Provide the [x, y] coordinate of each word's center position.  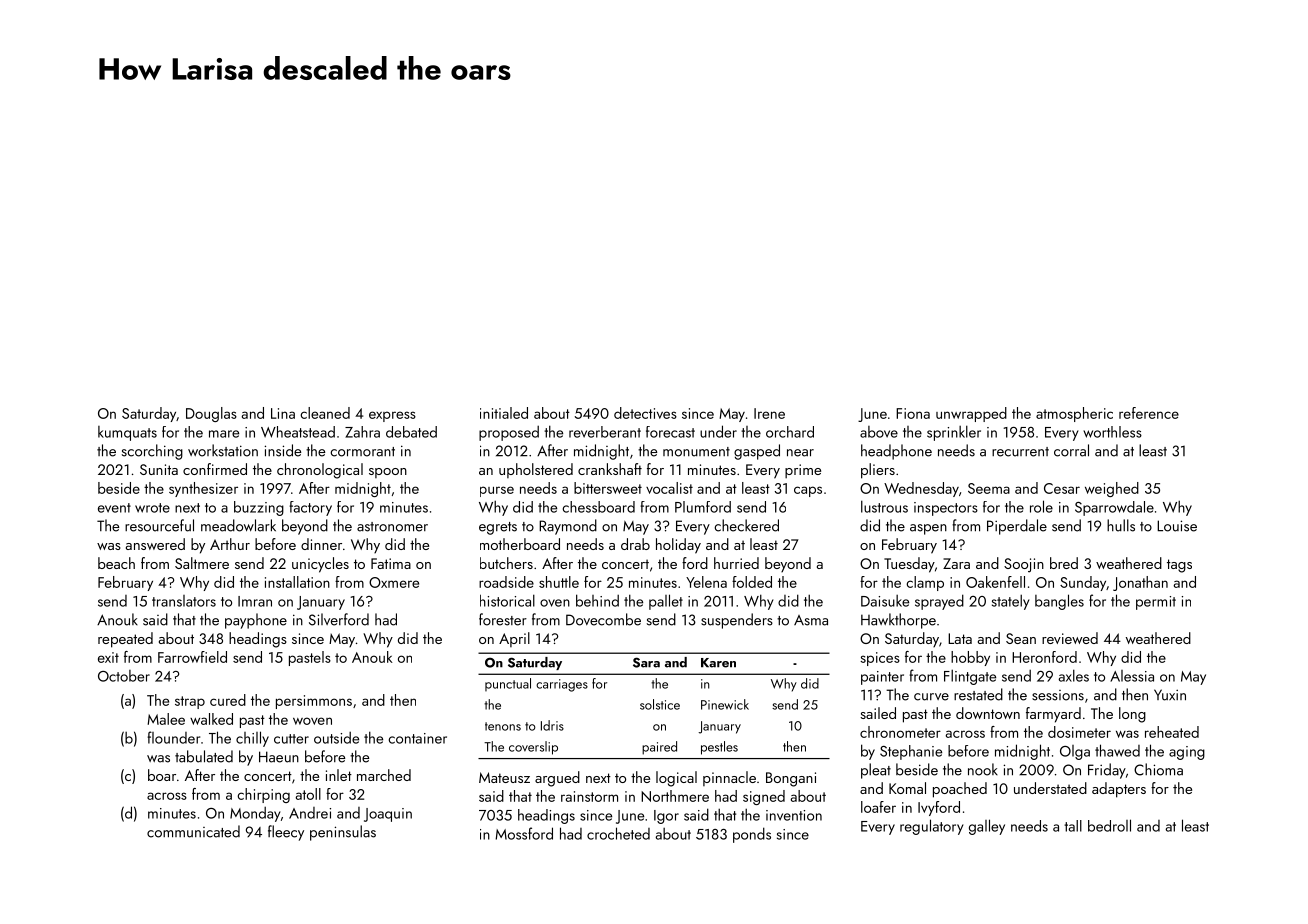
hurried [736, 563]
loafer [878, 807]
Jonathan [1140, 583]
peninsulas [343, 833]
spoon [388, 473]
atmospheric [1074, 414]
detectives [645, 413]
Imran [255, 601]
